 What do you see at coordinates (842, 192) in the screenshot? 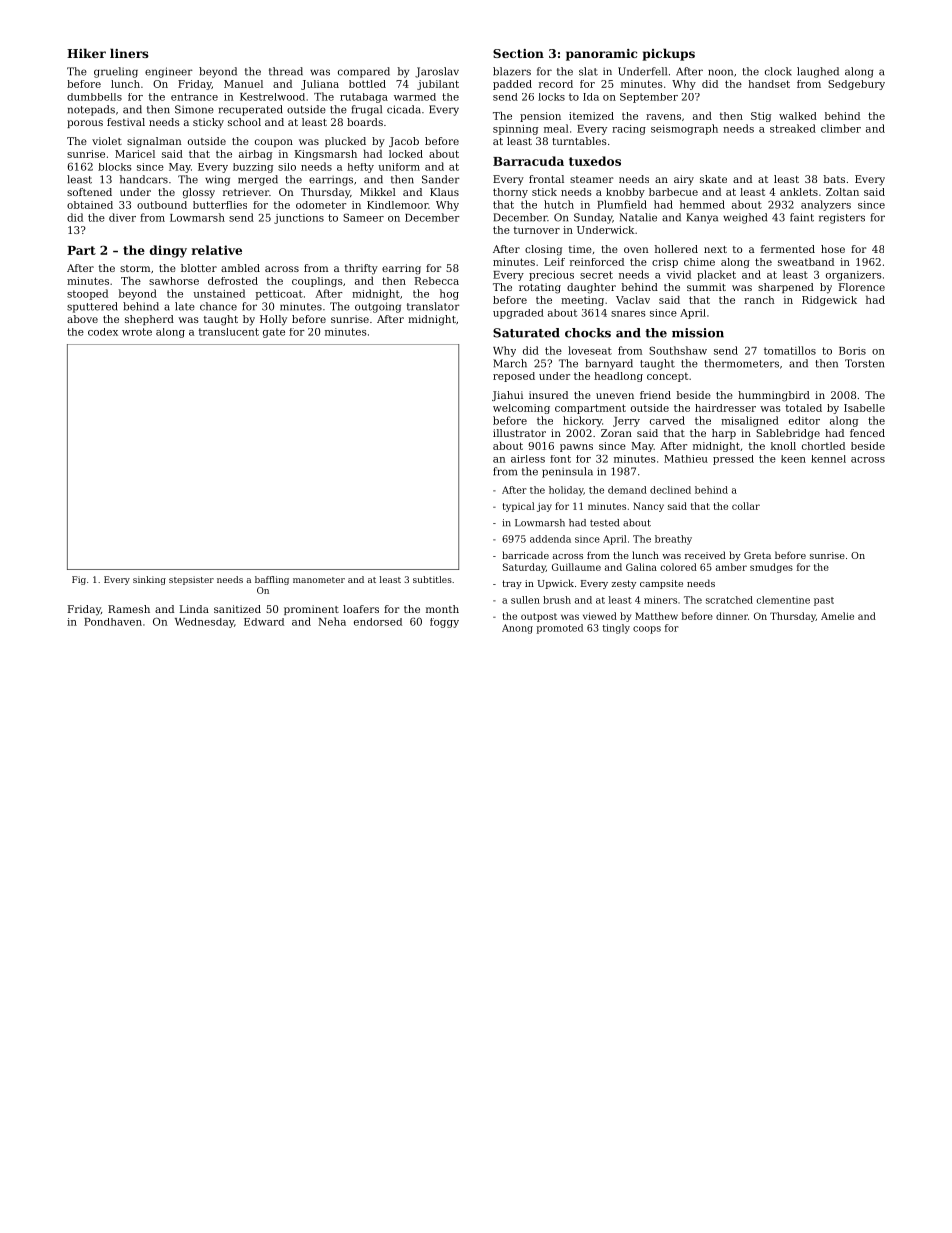
I see `Zoltan` at bounding box center [842, 192].
